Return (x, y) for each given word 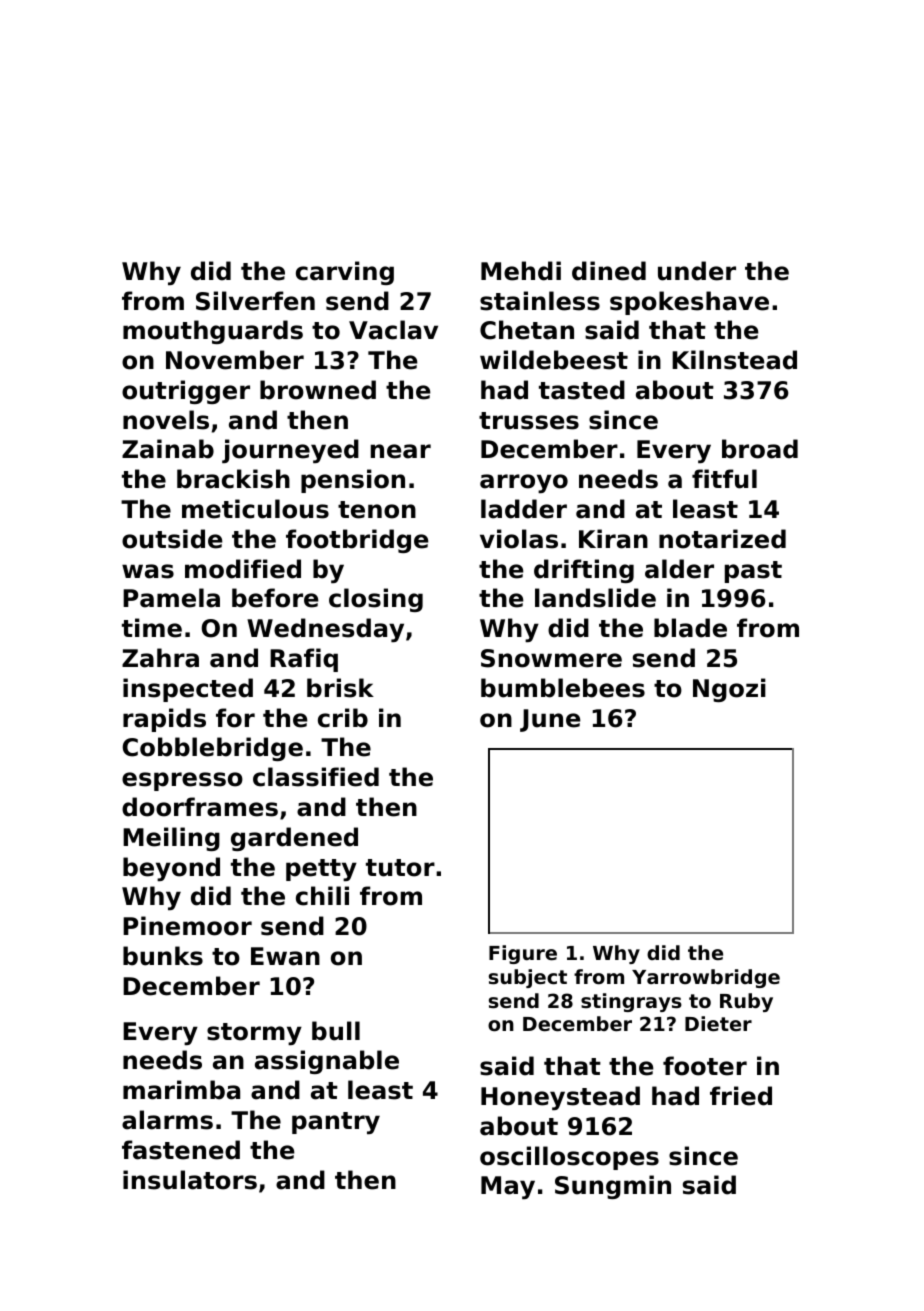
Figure (523, 954)
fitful (724, 479)
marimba (181, 1090)
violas (519, 539)
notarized (722, 539)
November (235, 360)
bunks (163, 956)
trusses (529, 421)
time (152, 628)
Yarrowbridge (706, 978)
